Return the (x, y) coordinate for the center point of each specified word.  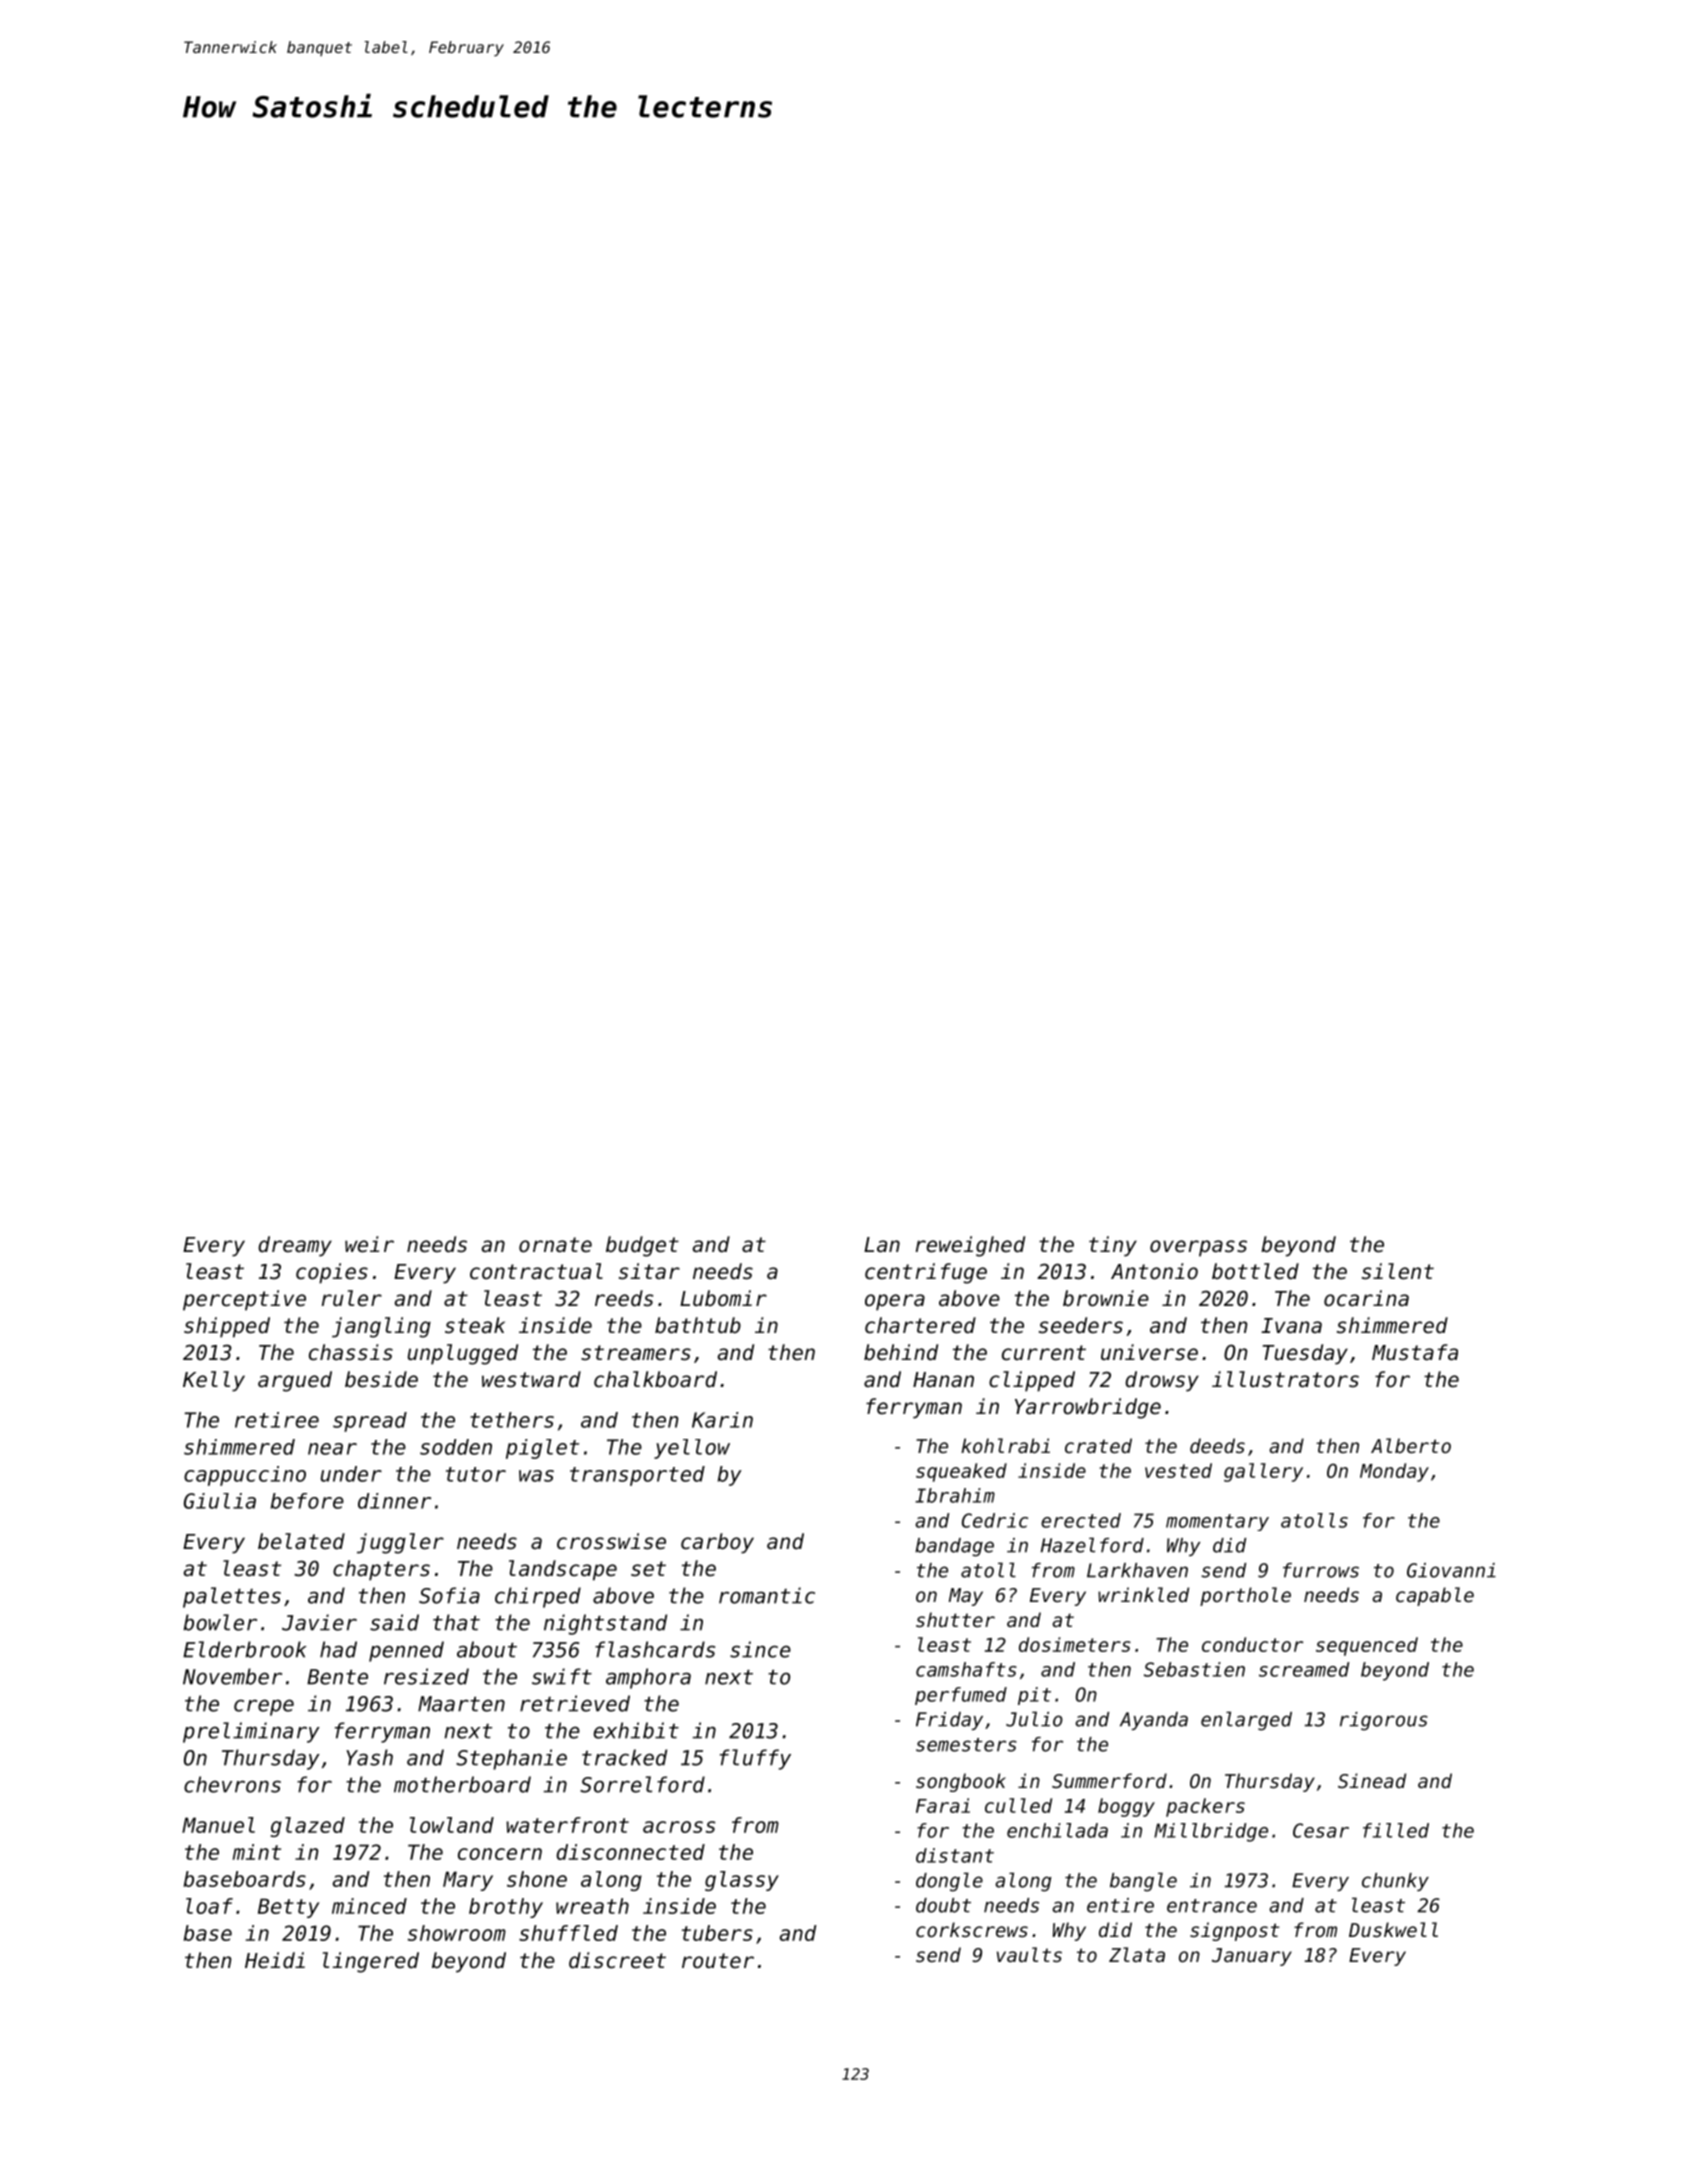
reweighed (970, 1246)
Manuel (218, 1825)
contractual (536, 1271)
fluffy (755, 1759)
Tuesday (1305, 1354)
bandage (954, 1547)
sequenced (1367, 1646)
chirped (538, 1597)
